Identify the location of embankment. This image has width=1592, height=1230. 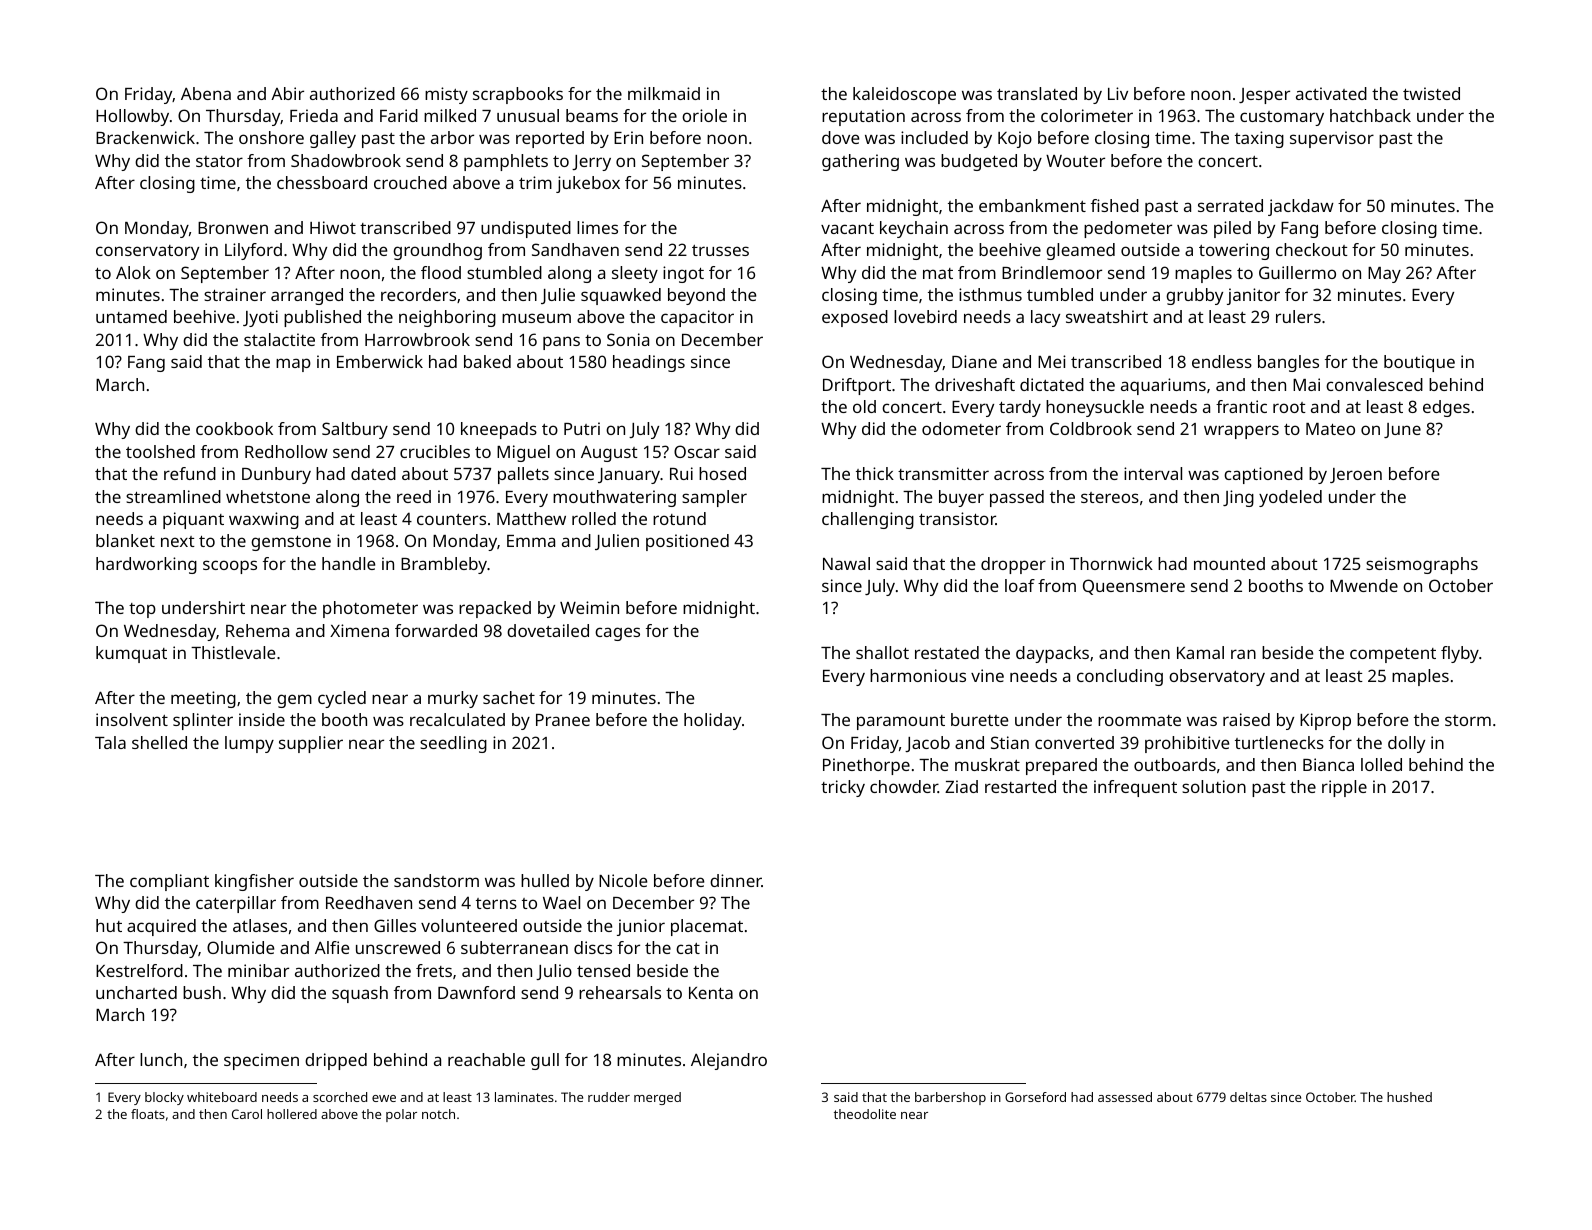
(1032, 205).
